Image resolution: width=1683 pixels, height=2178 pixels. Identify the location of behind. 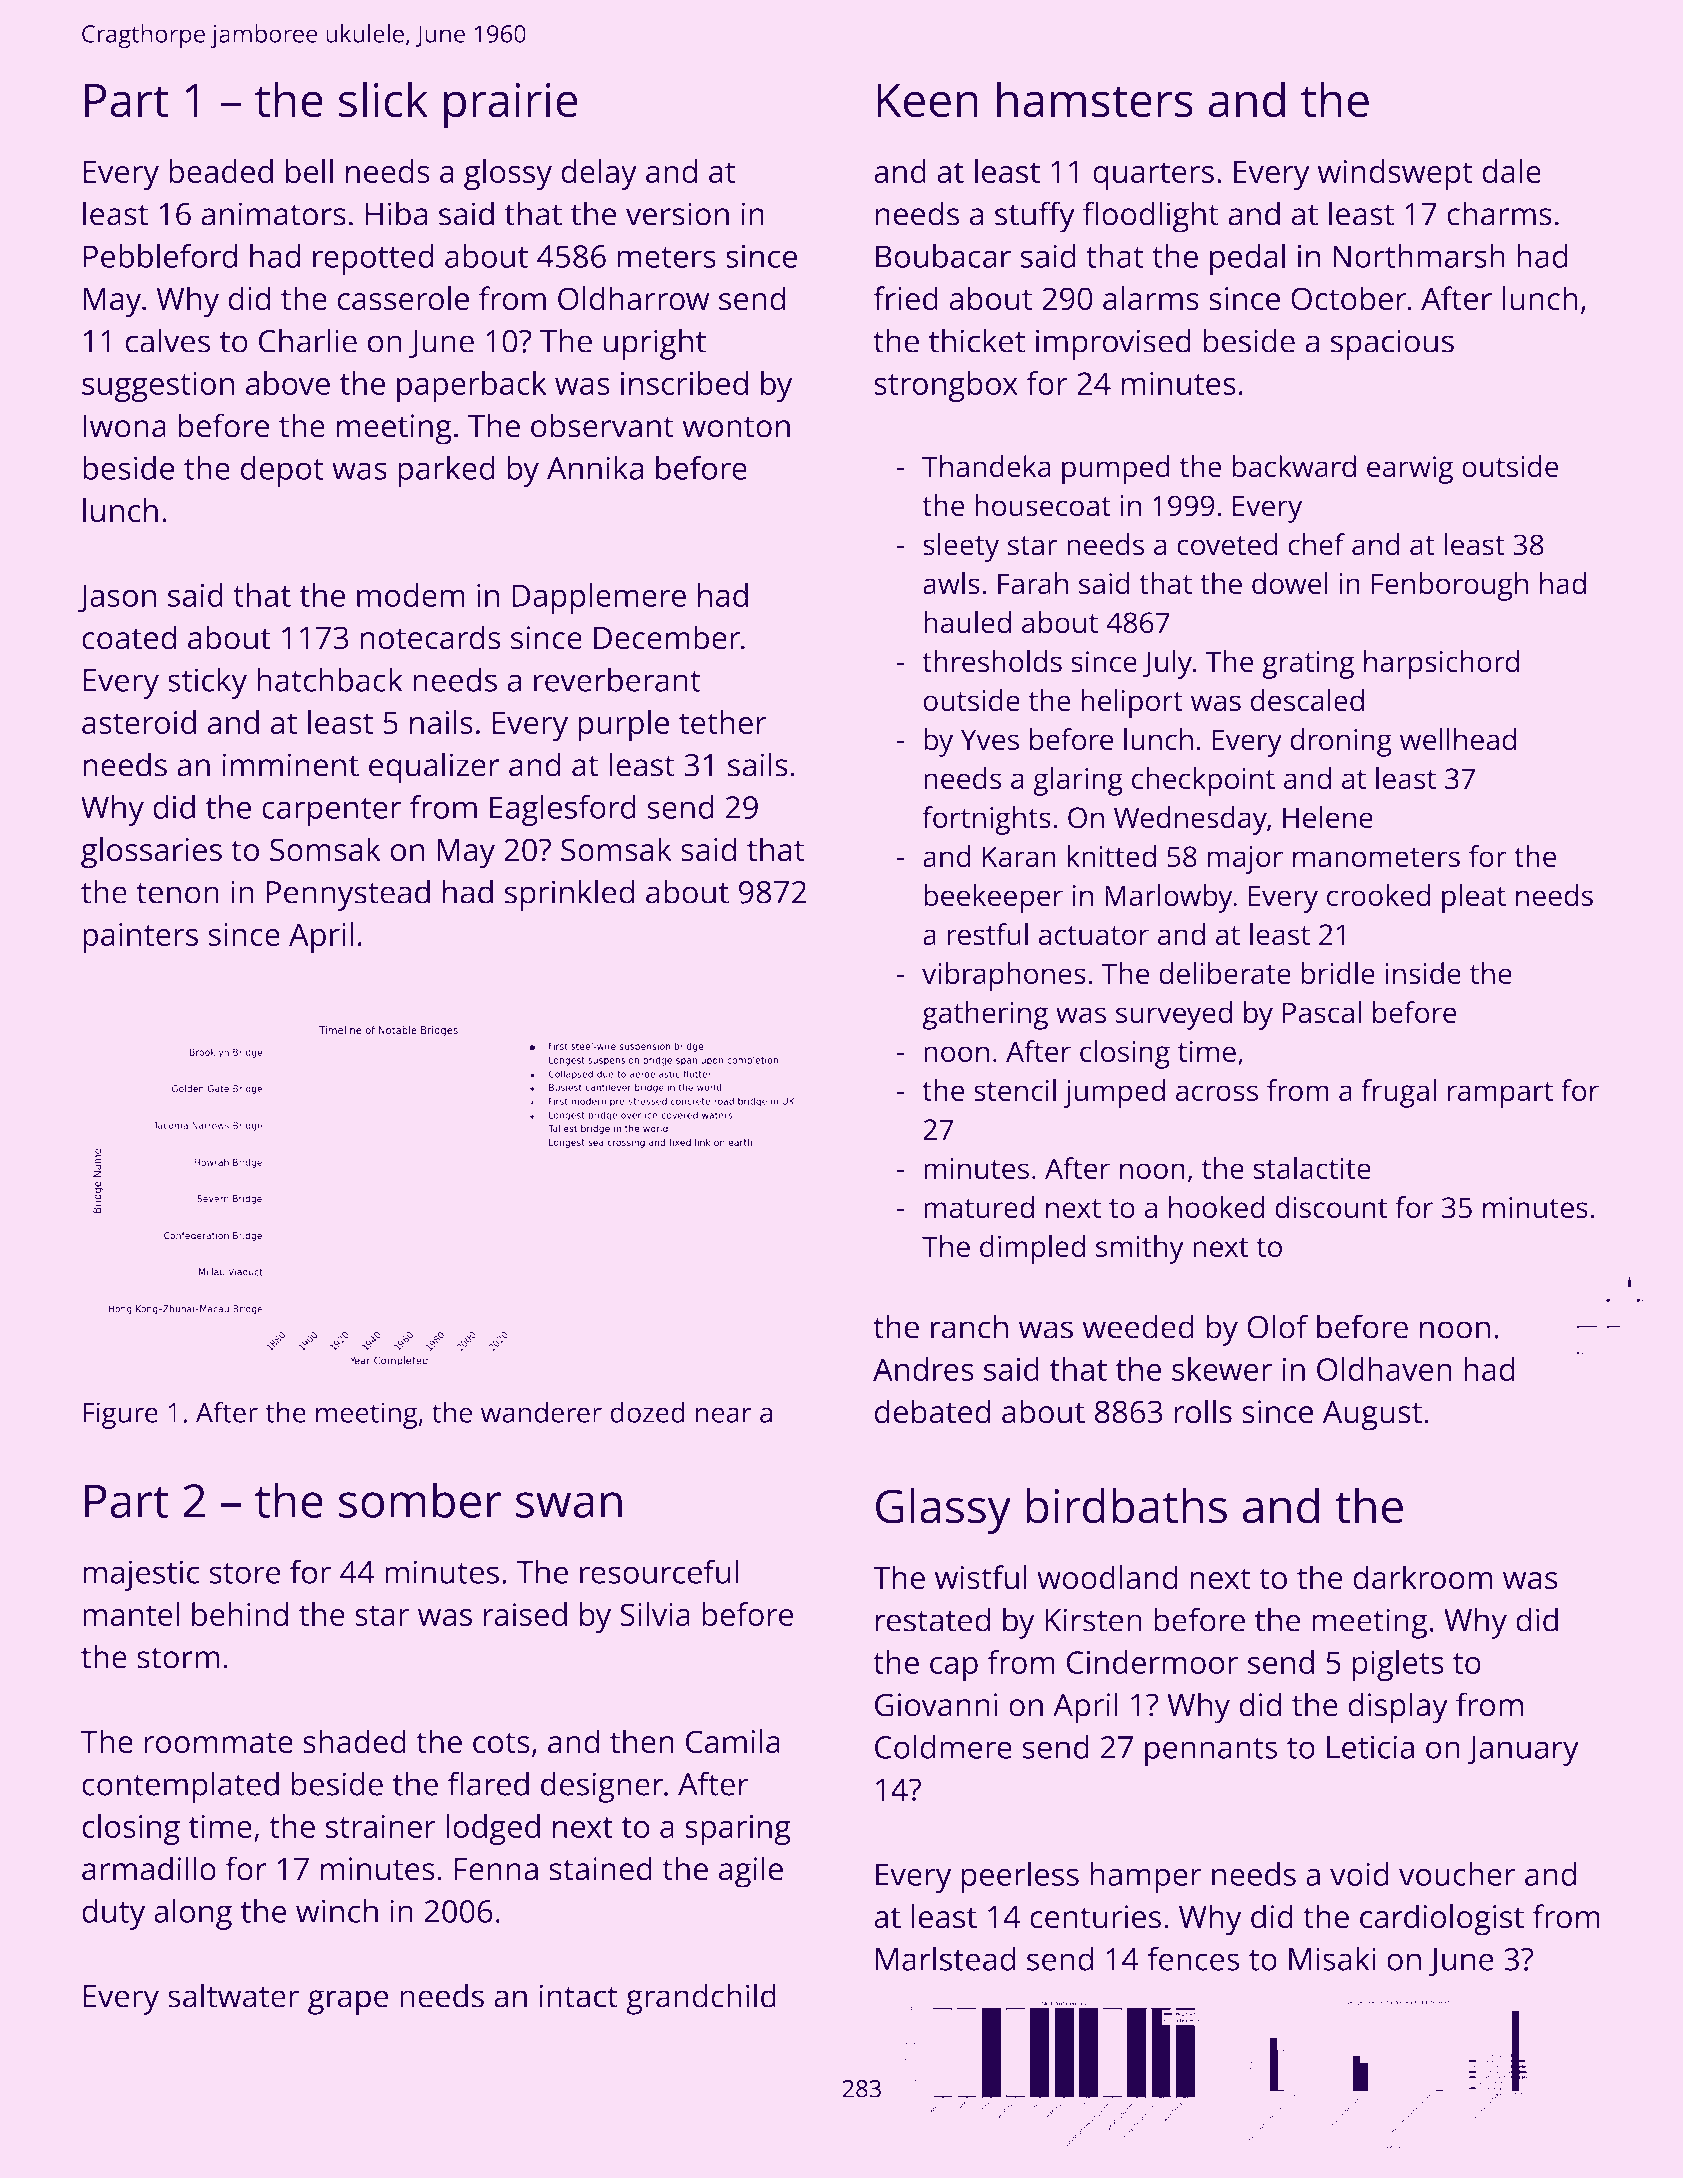
(240, 1614).
